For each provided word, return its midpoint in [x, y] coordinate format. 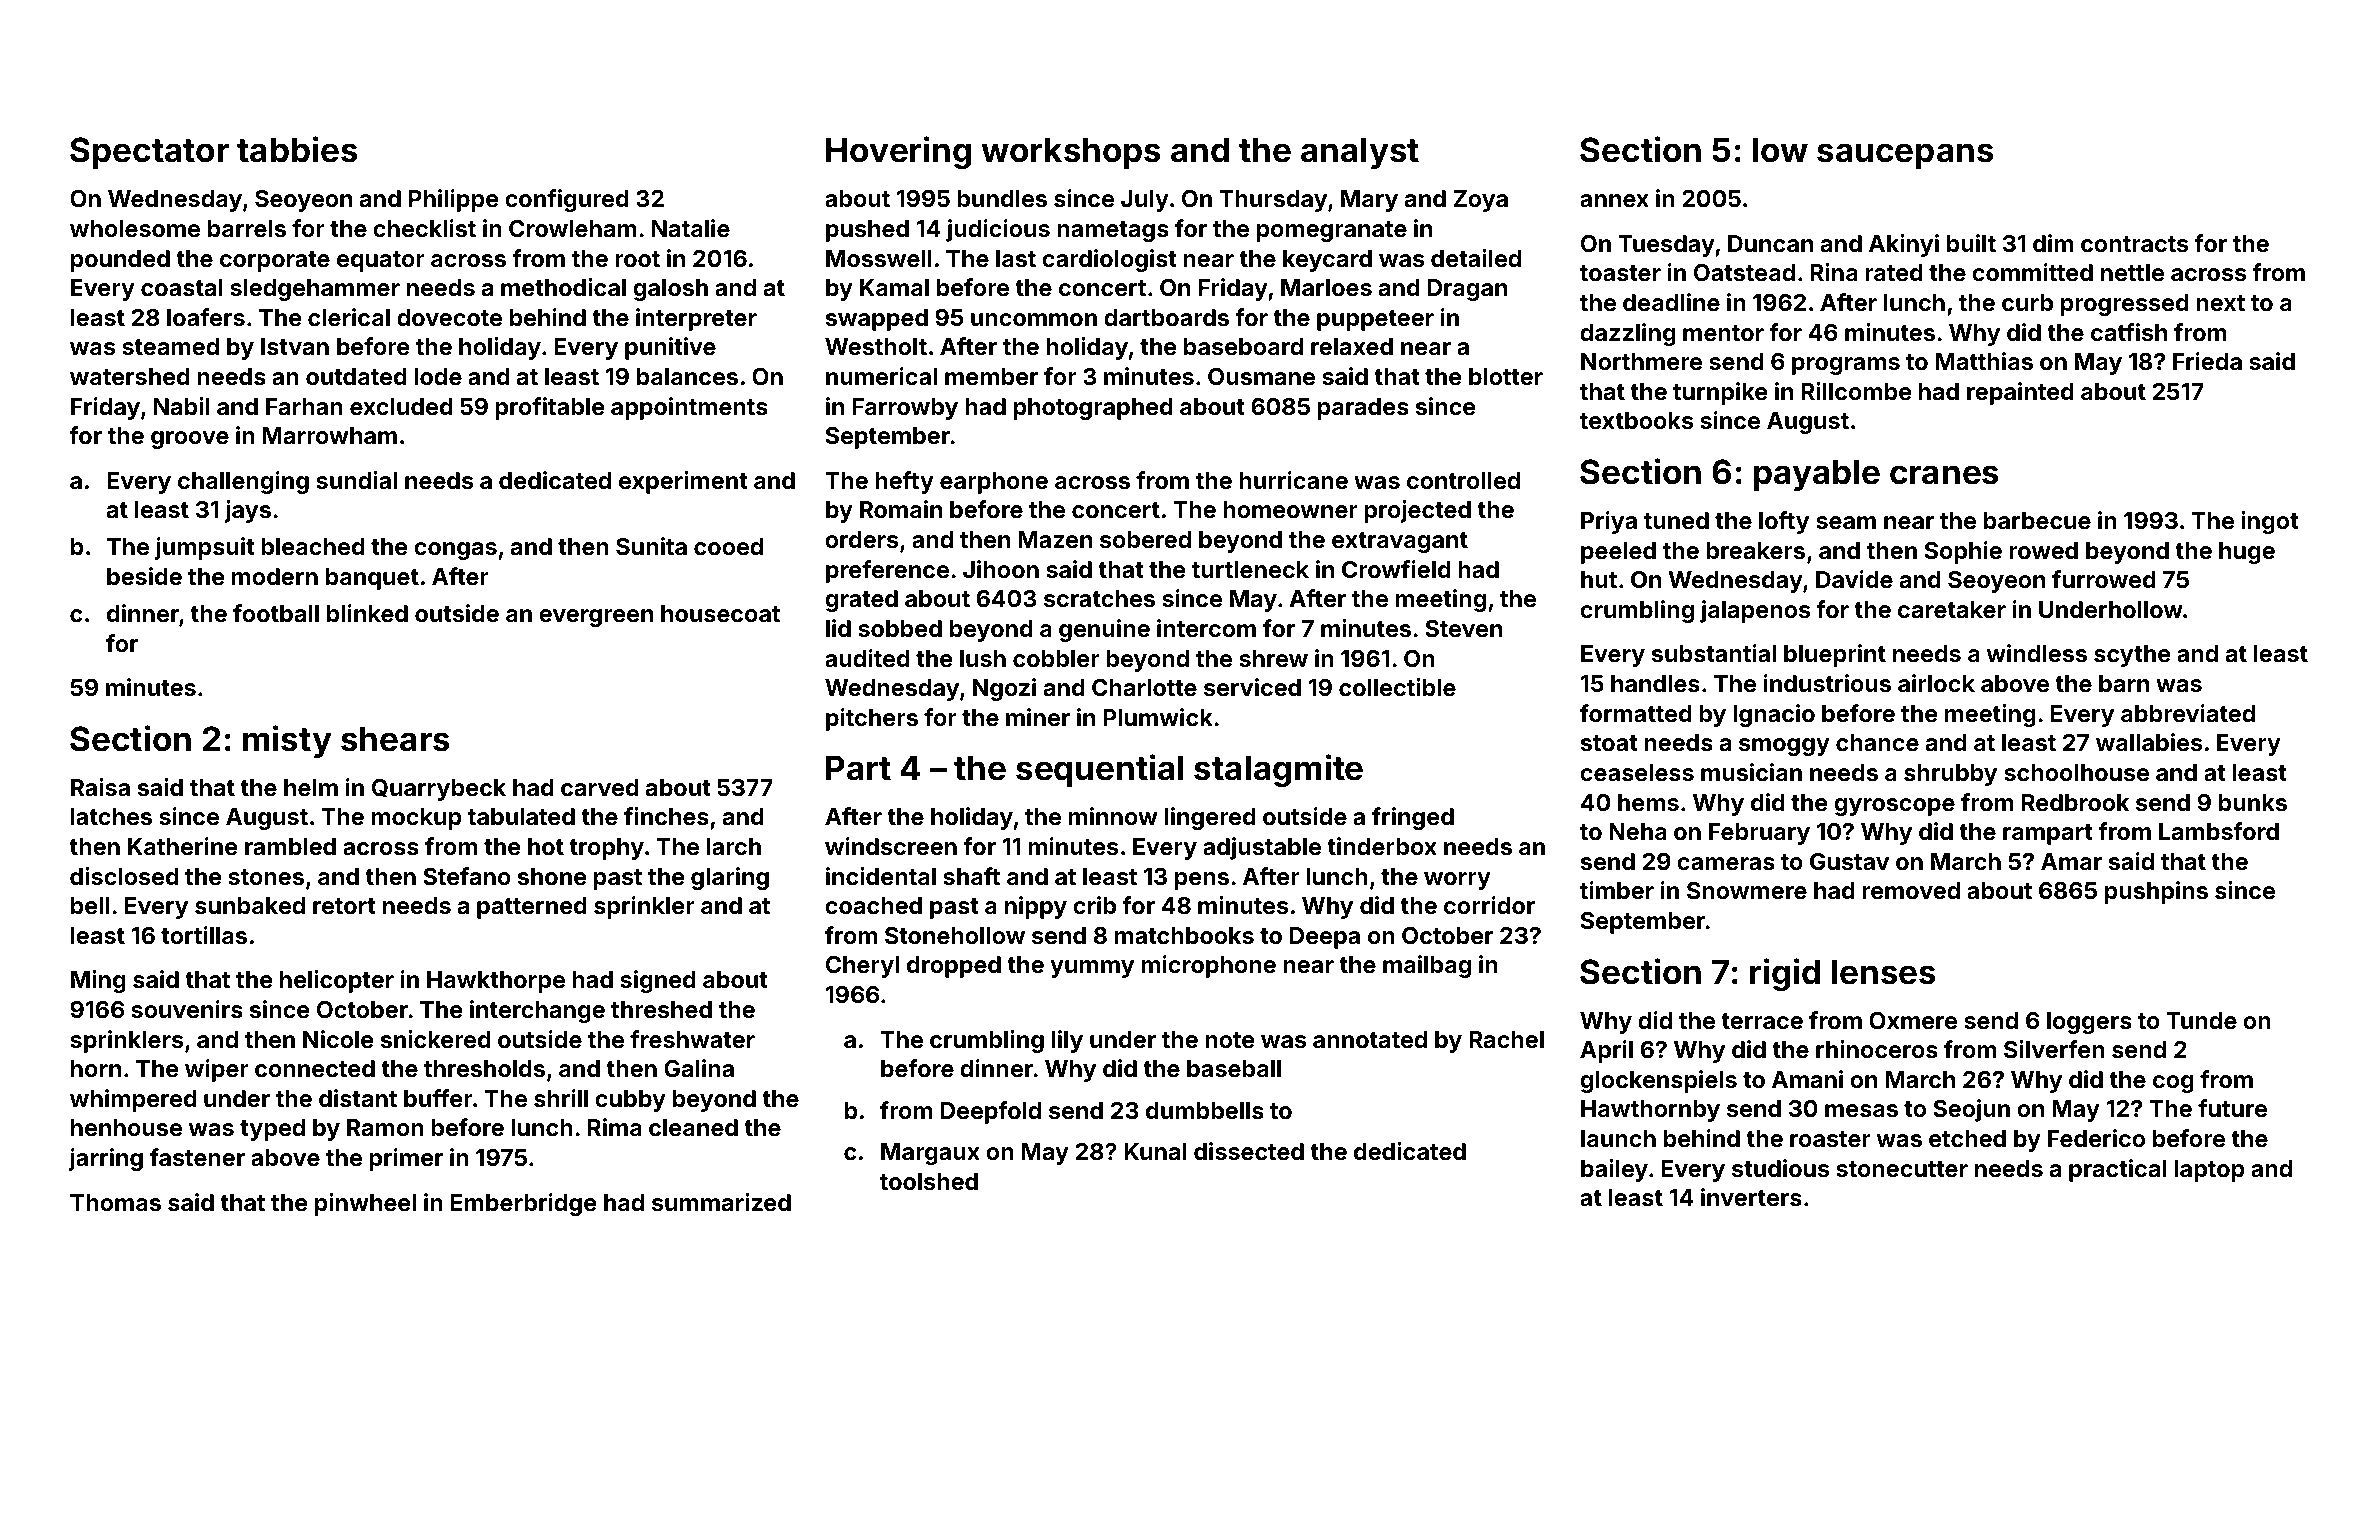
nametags [1113, 231]
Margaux [930, 1154]
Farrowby [905, 409]
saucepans [1905, 156]
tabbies [297, 149]
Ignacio [1774, 715]
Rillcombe [1856, 391]
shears [395, 739]
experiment [683, 482]
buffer [438, 1098]
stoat [1609, 743]
